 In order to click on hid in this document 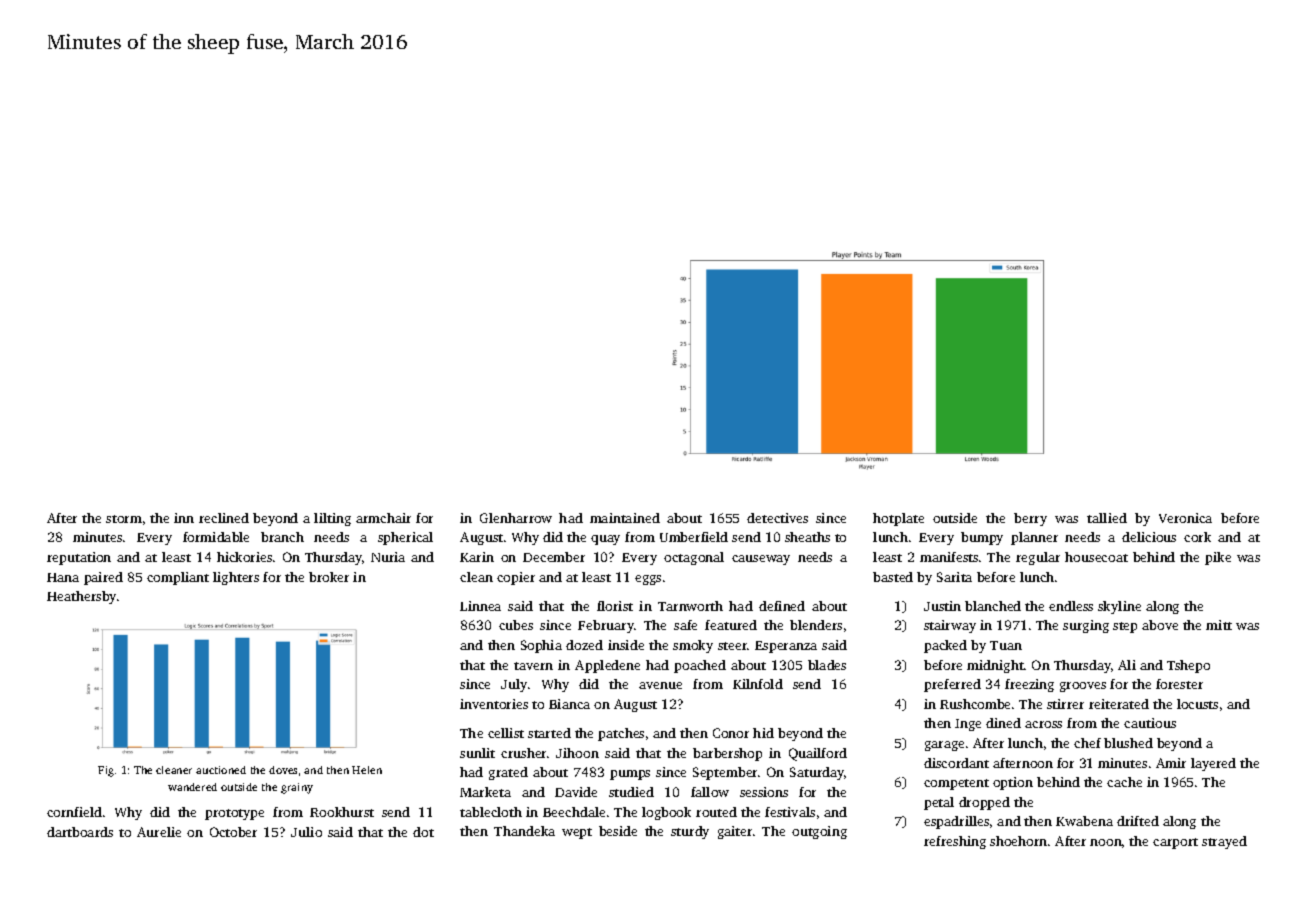, I will do `click(763, 733)`.
